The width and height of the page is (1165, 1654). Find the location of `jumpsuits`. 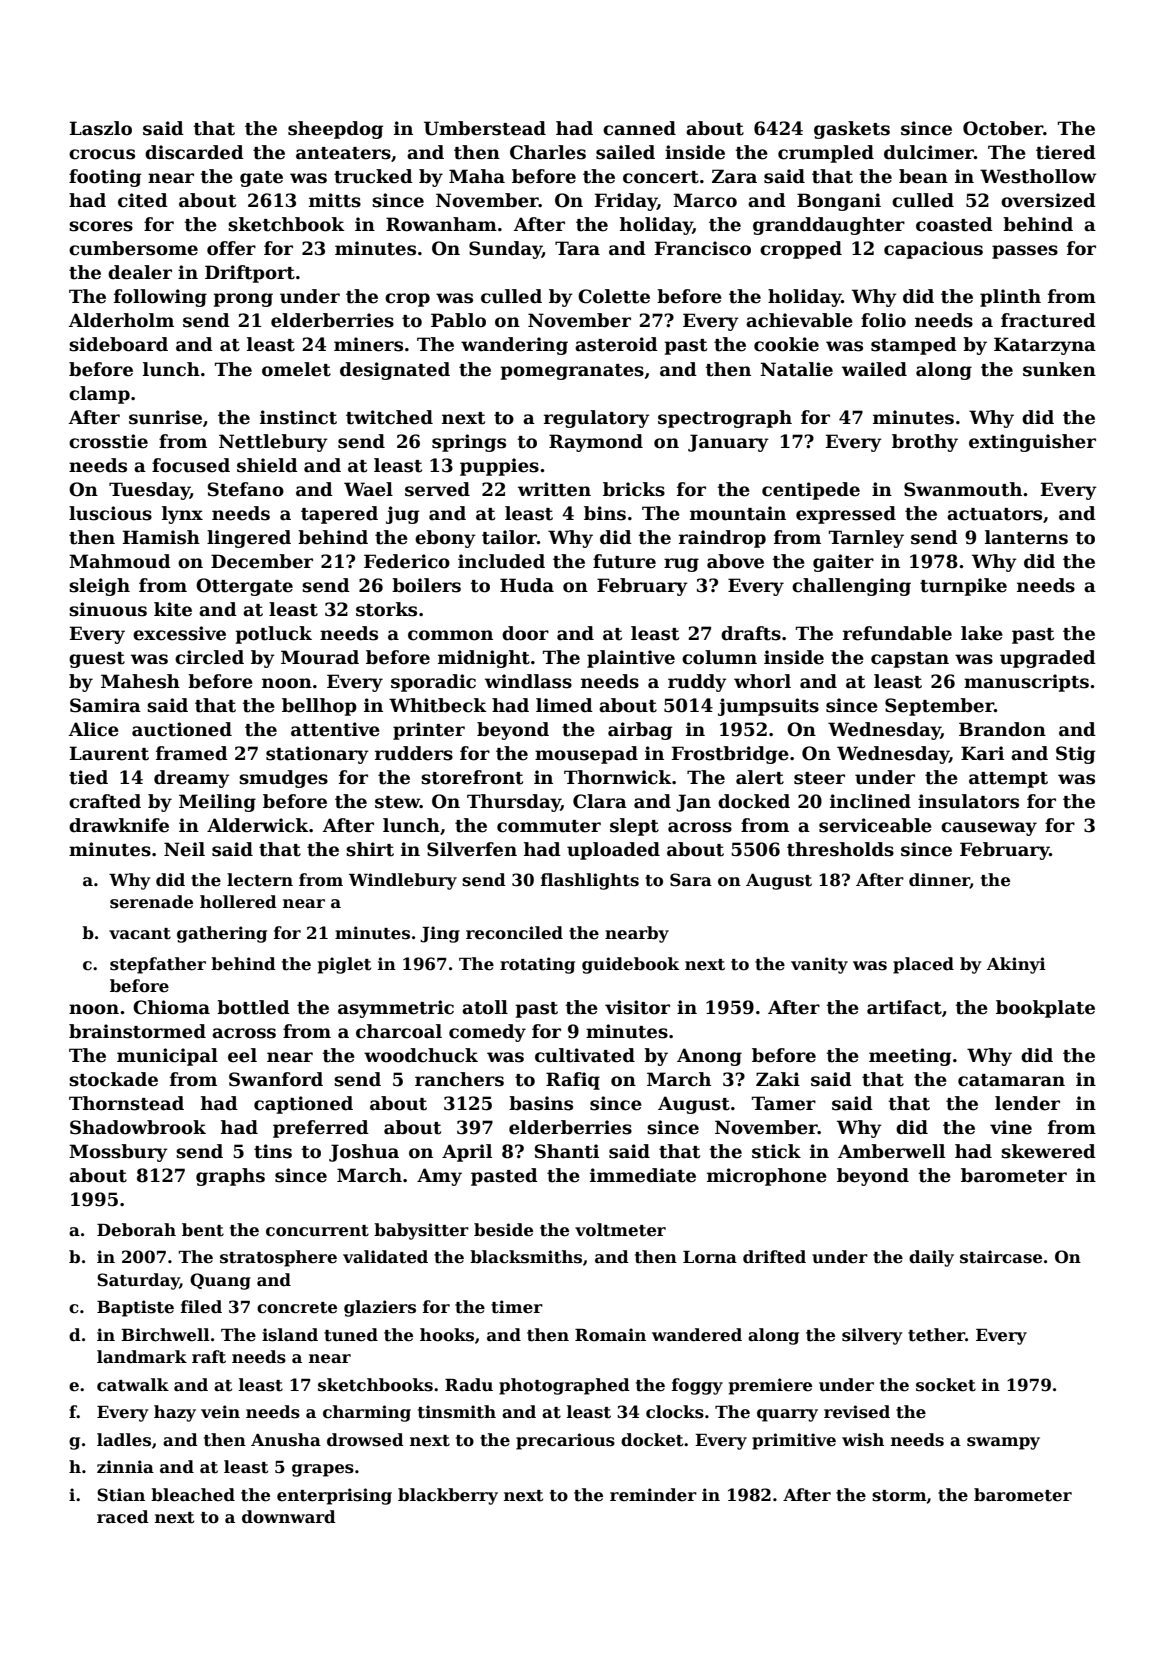

jumpsuits is located at coordinates (768, 707).
